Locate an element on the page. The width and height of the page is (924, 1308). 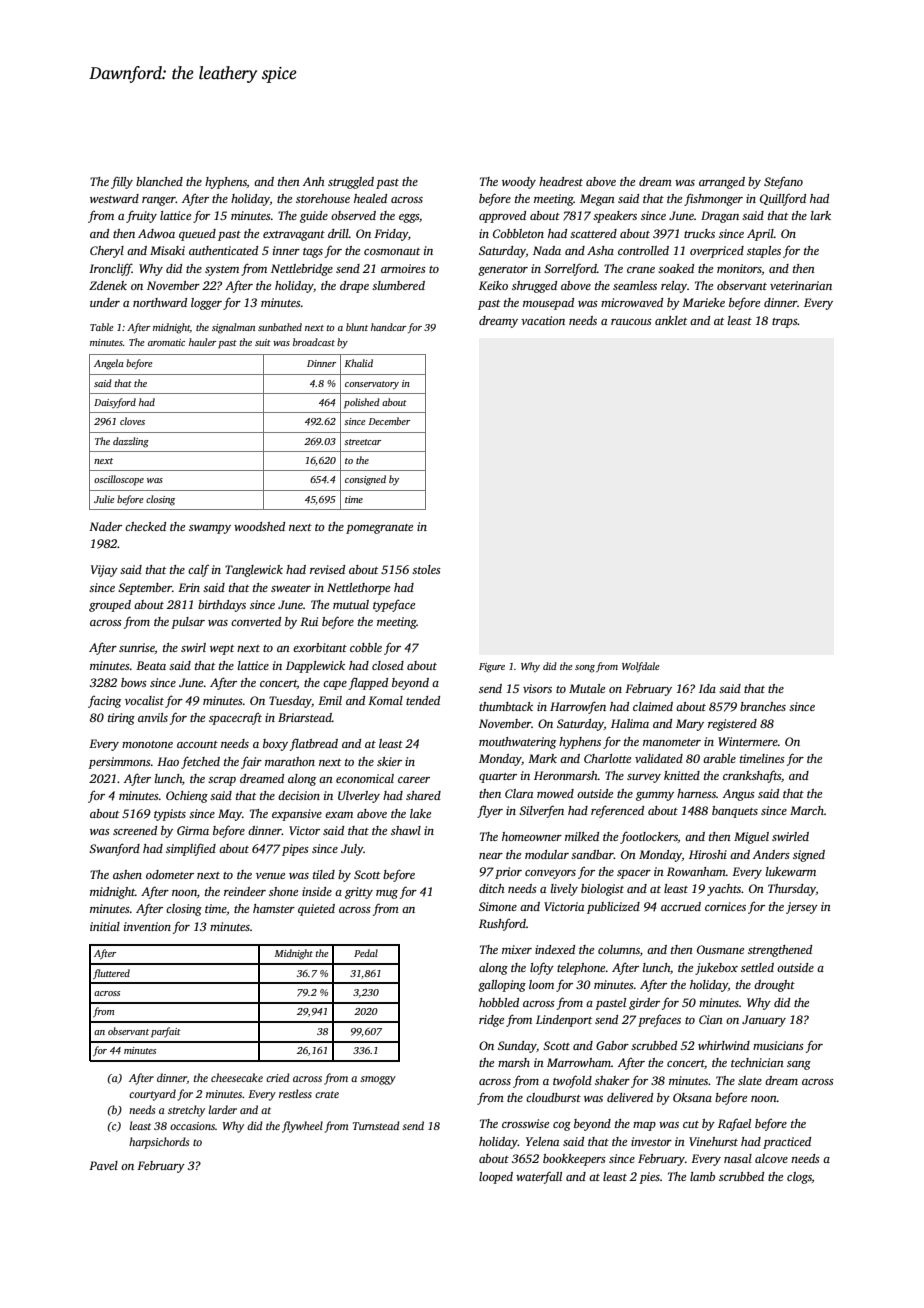
struggled is located at coordinates (351, 183).
